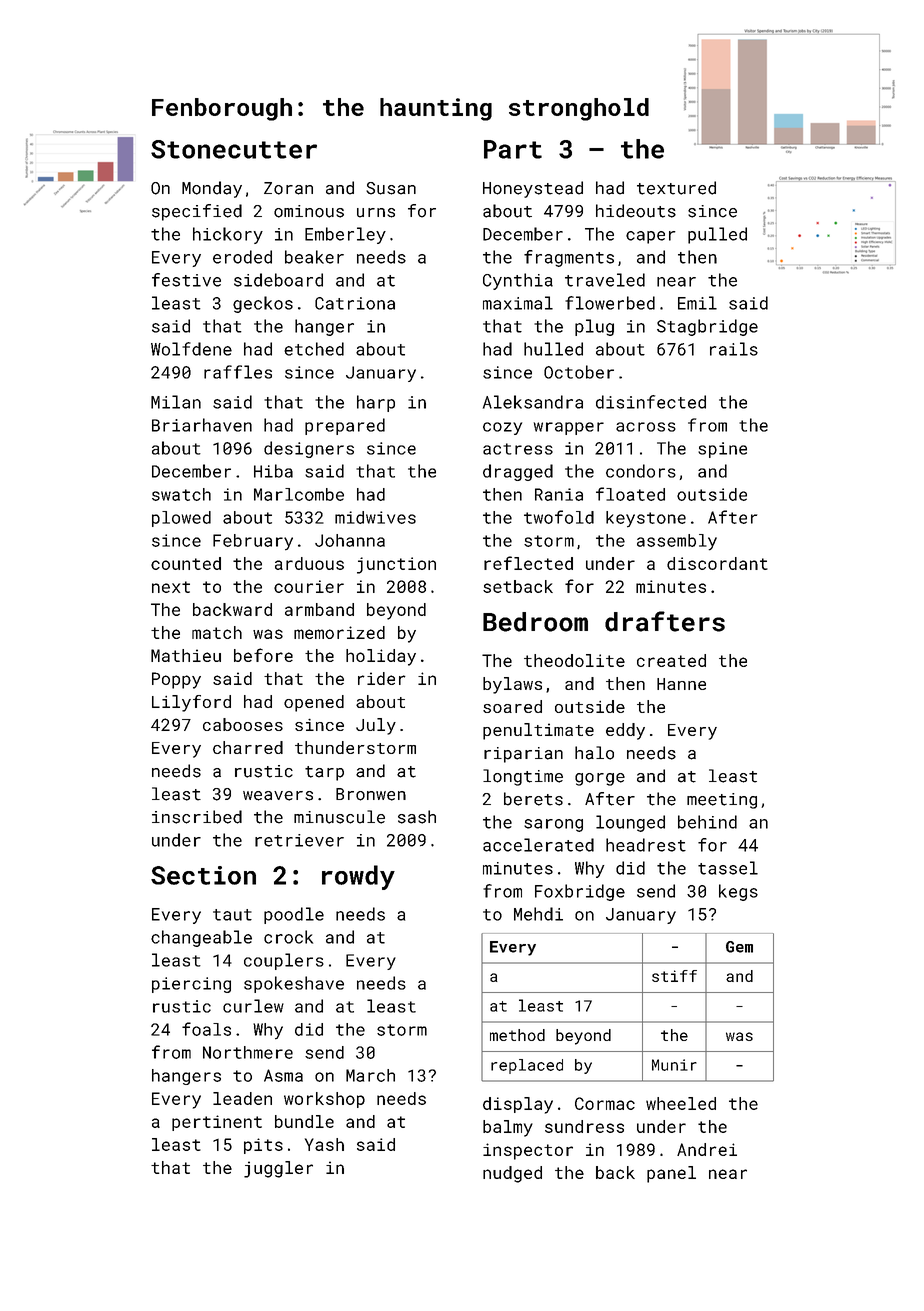  I want to click on juggler, so click(278, 1169).
